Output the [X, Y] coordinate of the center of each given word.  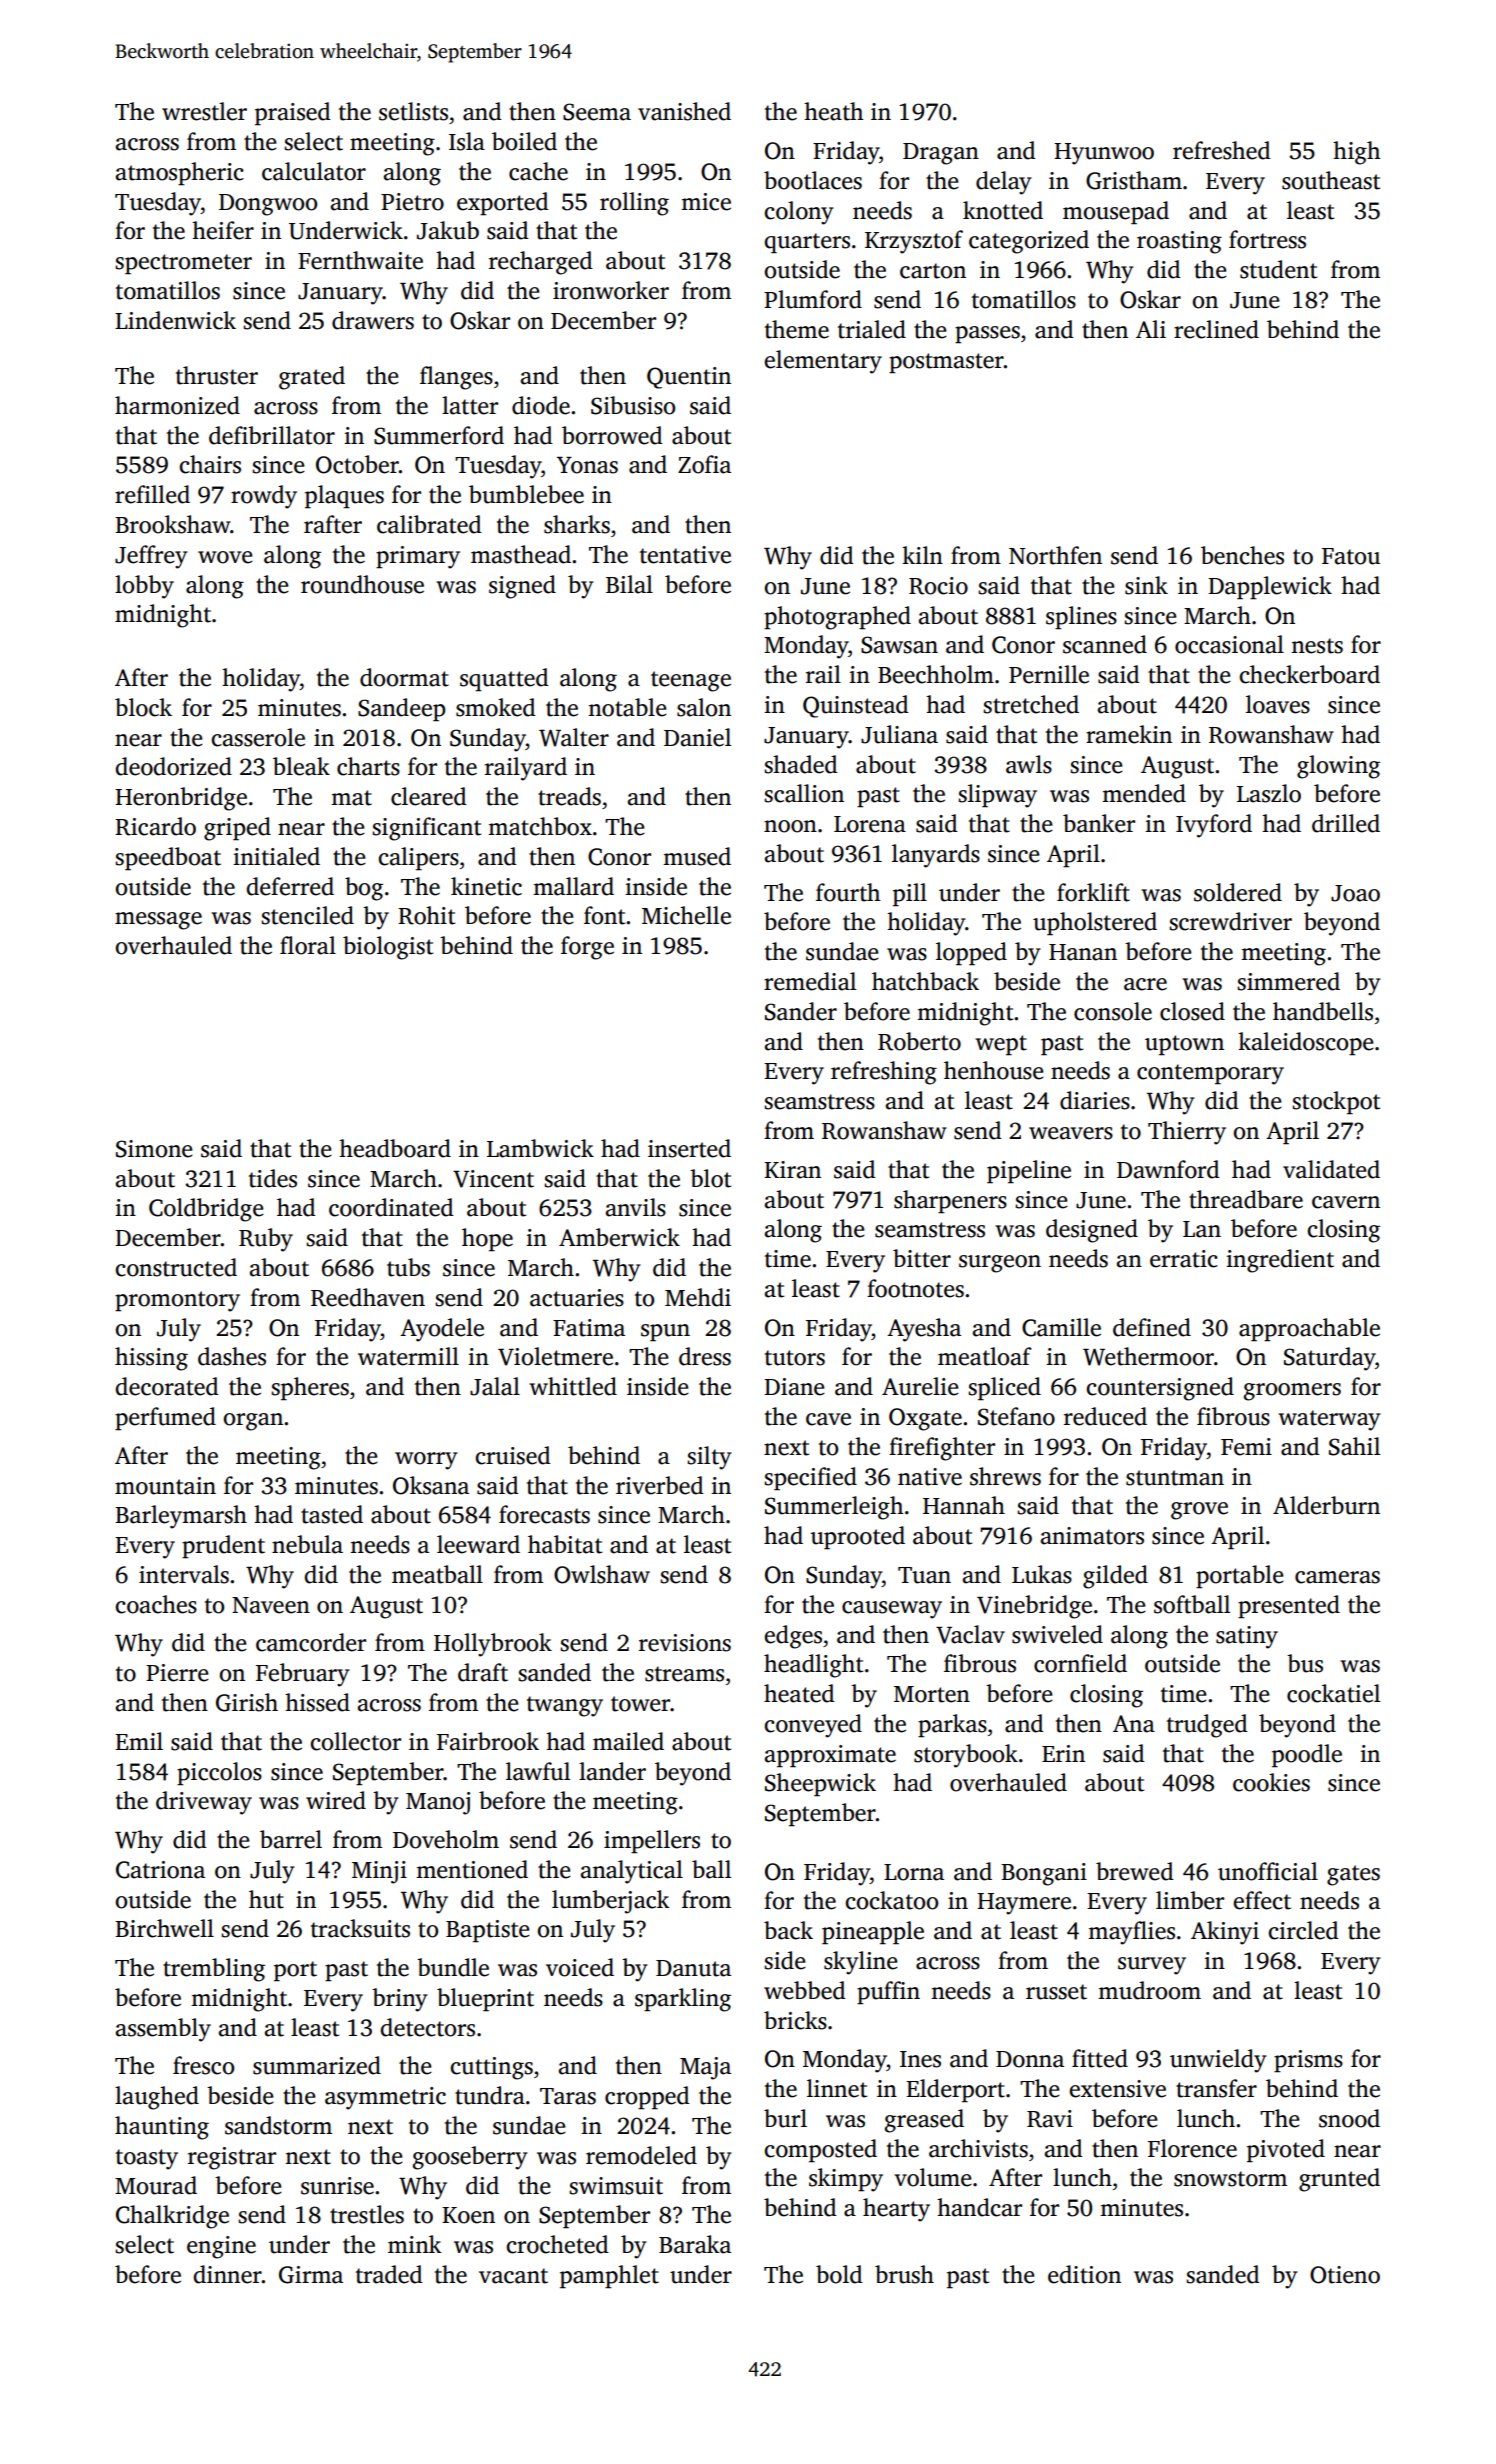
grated [312, 378]
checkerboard [1309, 674]
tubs [408, 1267]
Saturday [1329, 1359]
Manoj [438, 1803]
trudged [1207, 1726]
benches [1242, 555]
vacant [513, 2276]
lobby [144, 587]
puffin [888, 1993]
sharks [577, 524]
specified [810, 1479]
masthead [521, 554]
